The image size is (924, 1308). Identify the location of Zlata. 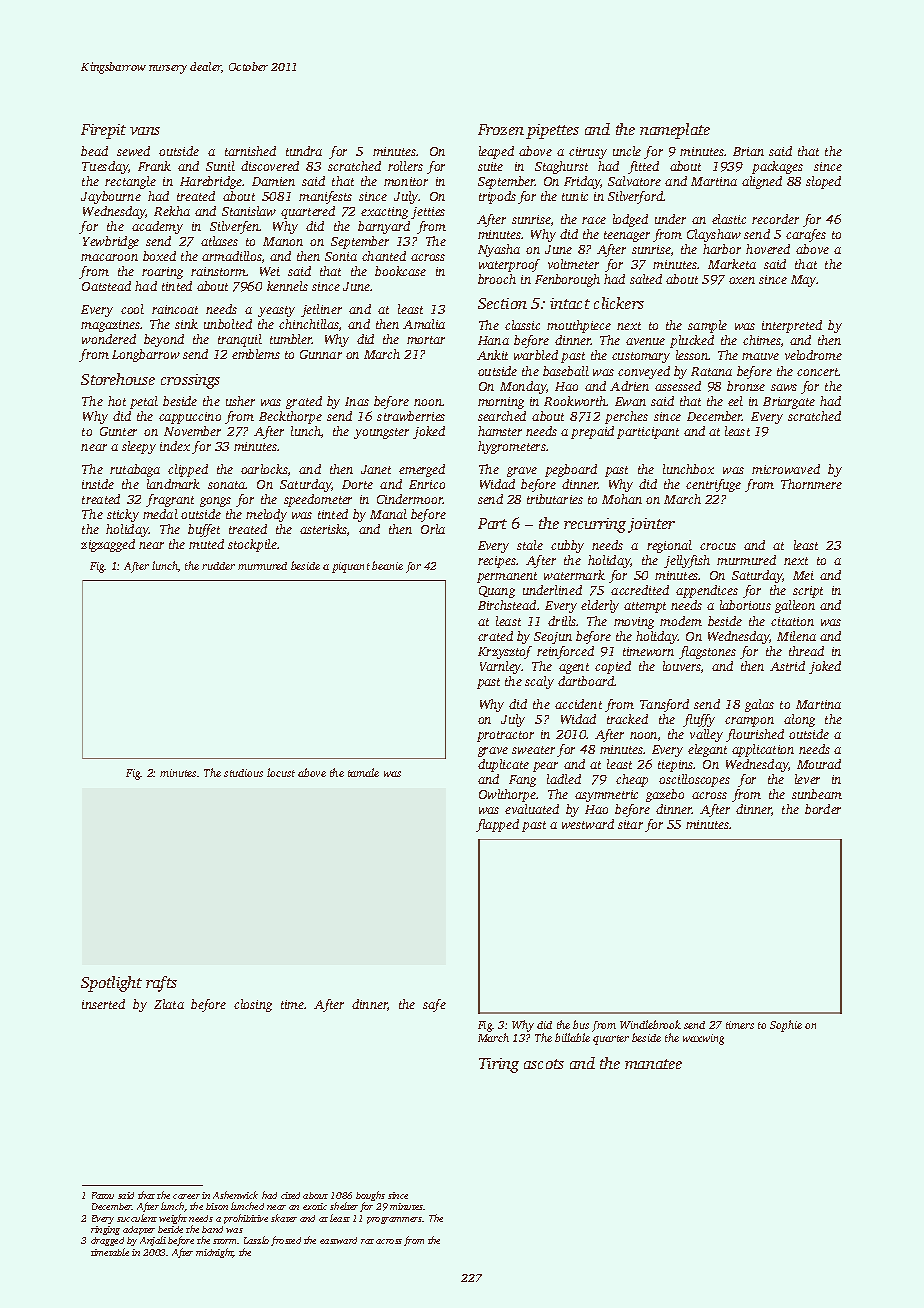
(169, 1004).
